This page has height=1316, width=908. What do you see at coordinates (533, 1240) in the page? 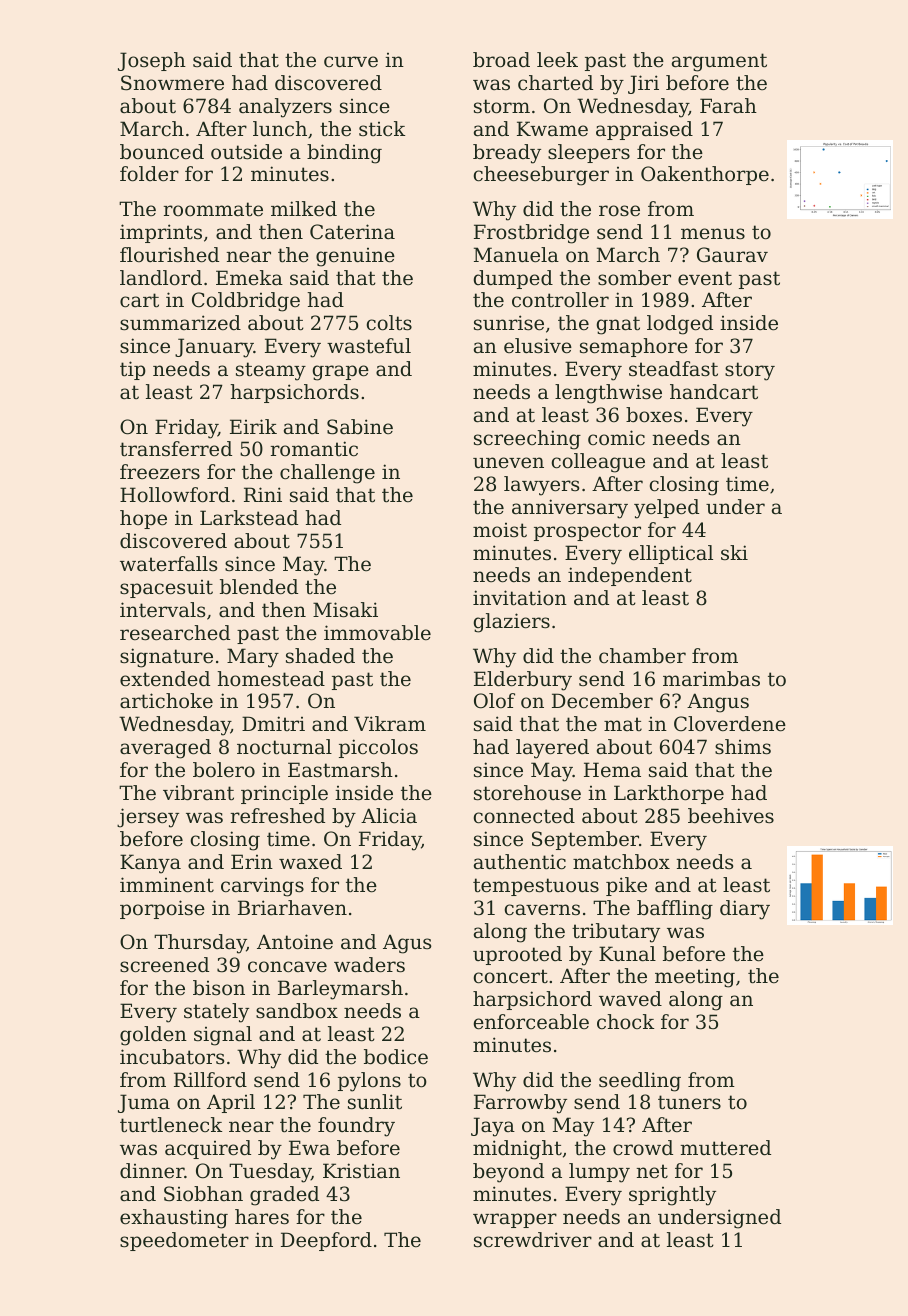
I see `screwdriver` at bounding box center [533, 1240].
